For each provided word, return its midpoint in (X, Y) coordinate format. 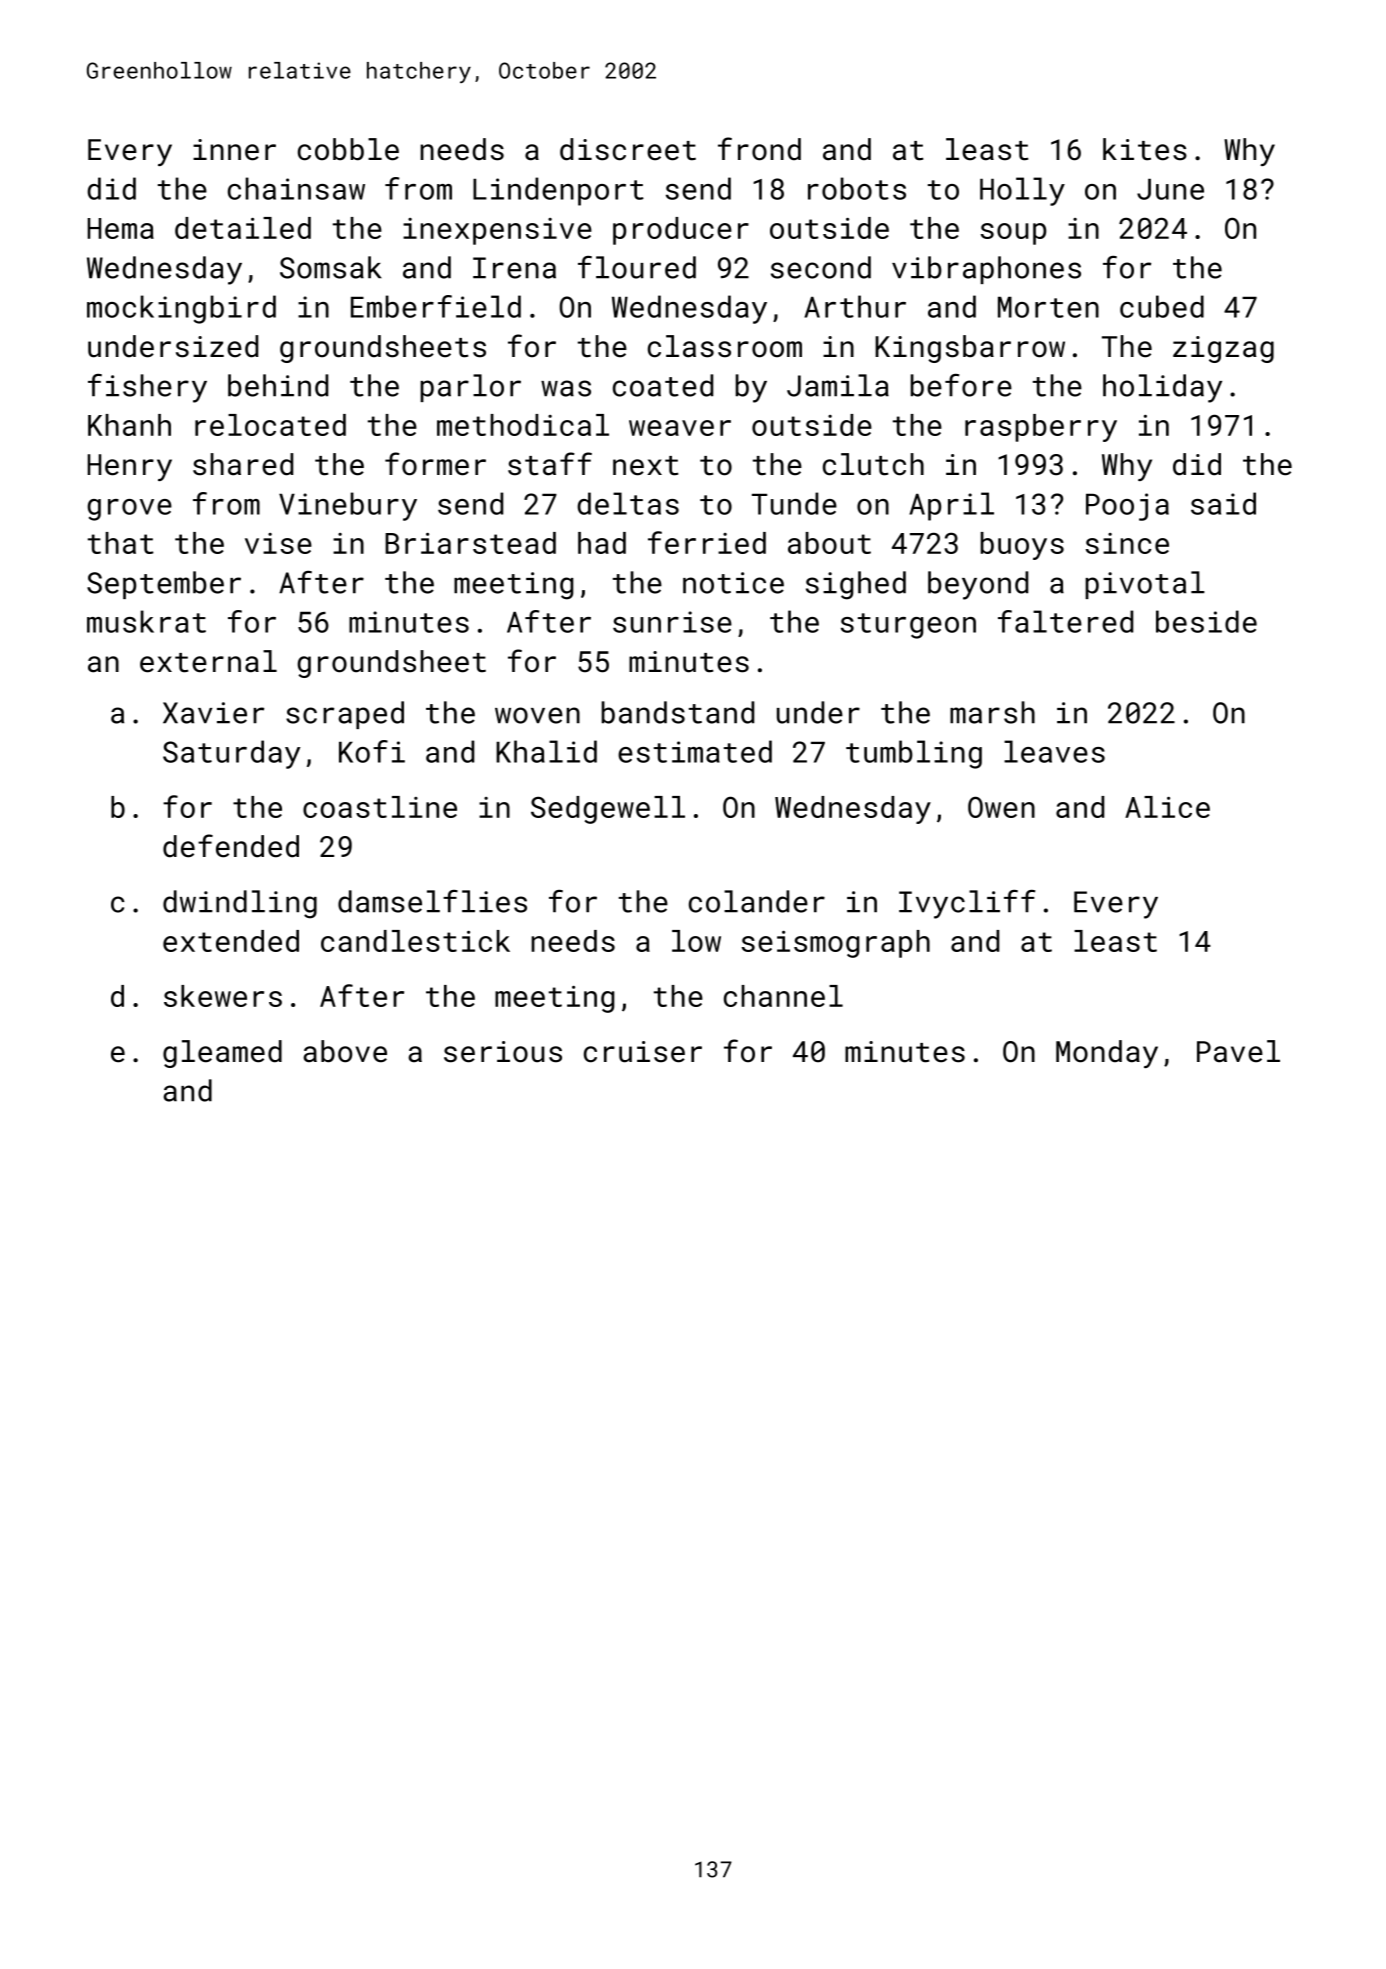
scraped (345, 715)
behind (278, 385)
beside (1206, 621)
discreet (628, 149)
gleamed (222, 1054)
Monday (1107, 1054)
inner (234, 150)
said (1223, 503)
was (566, 388)
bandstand (677, 712)
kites (1145, 149)
